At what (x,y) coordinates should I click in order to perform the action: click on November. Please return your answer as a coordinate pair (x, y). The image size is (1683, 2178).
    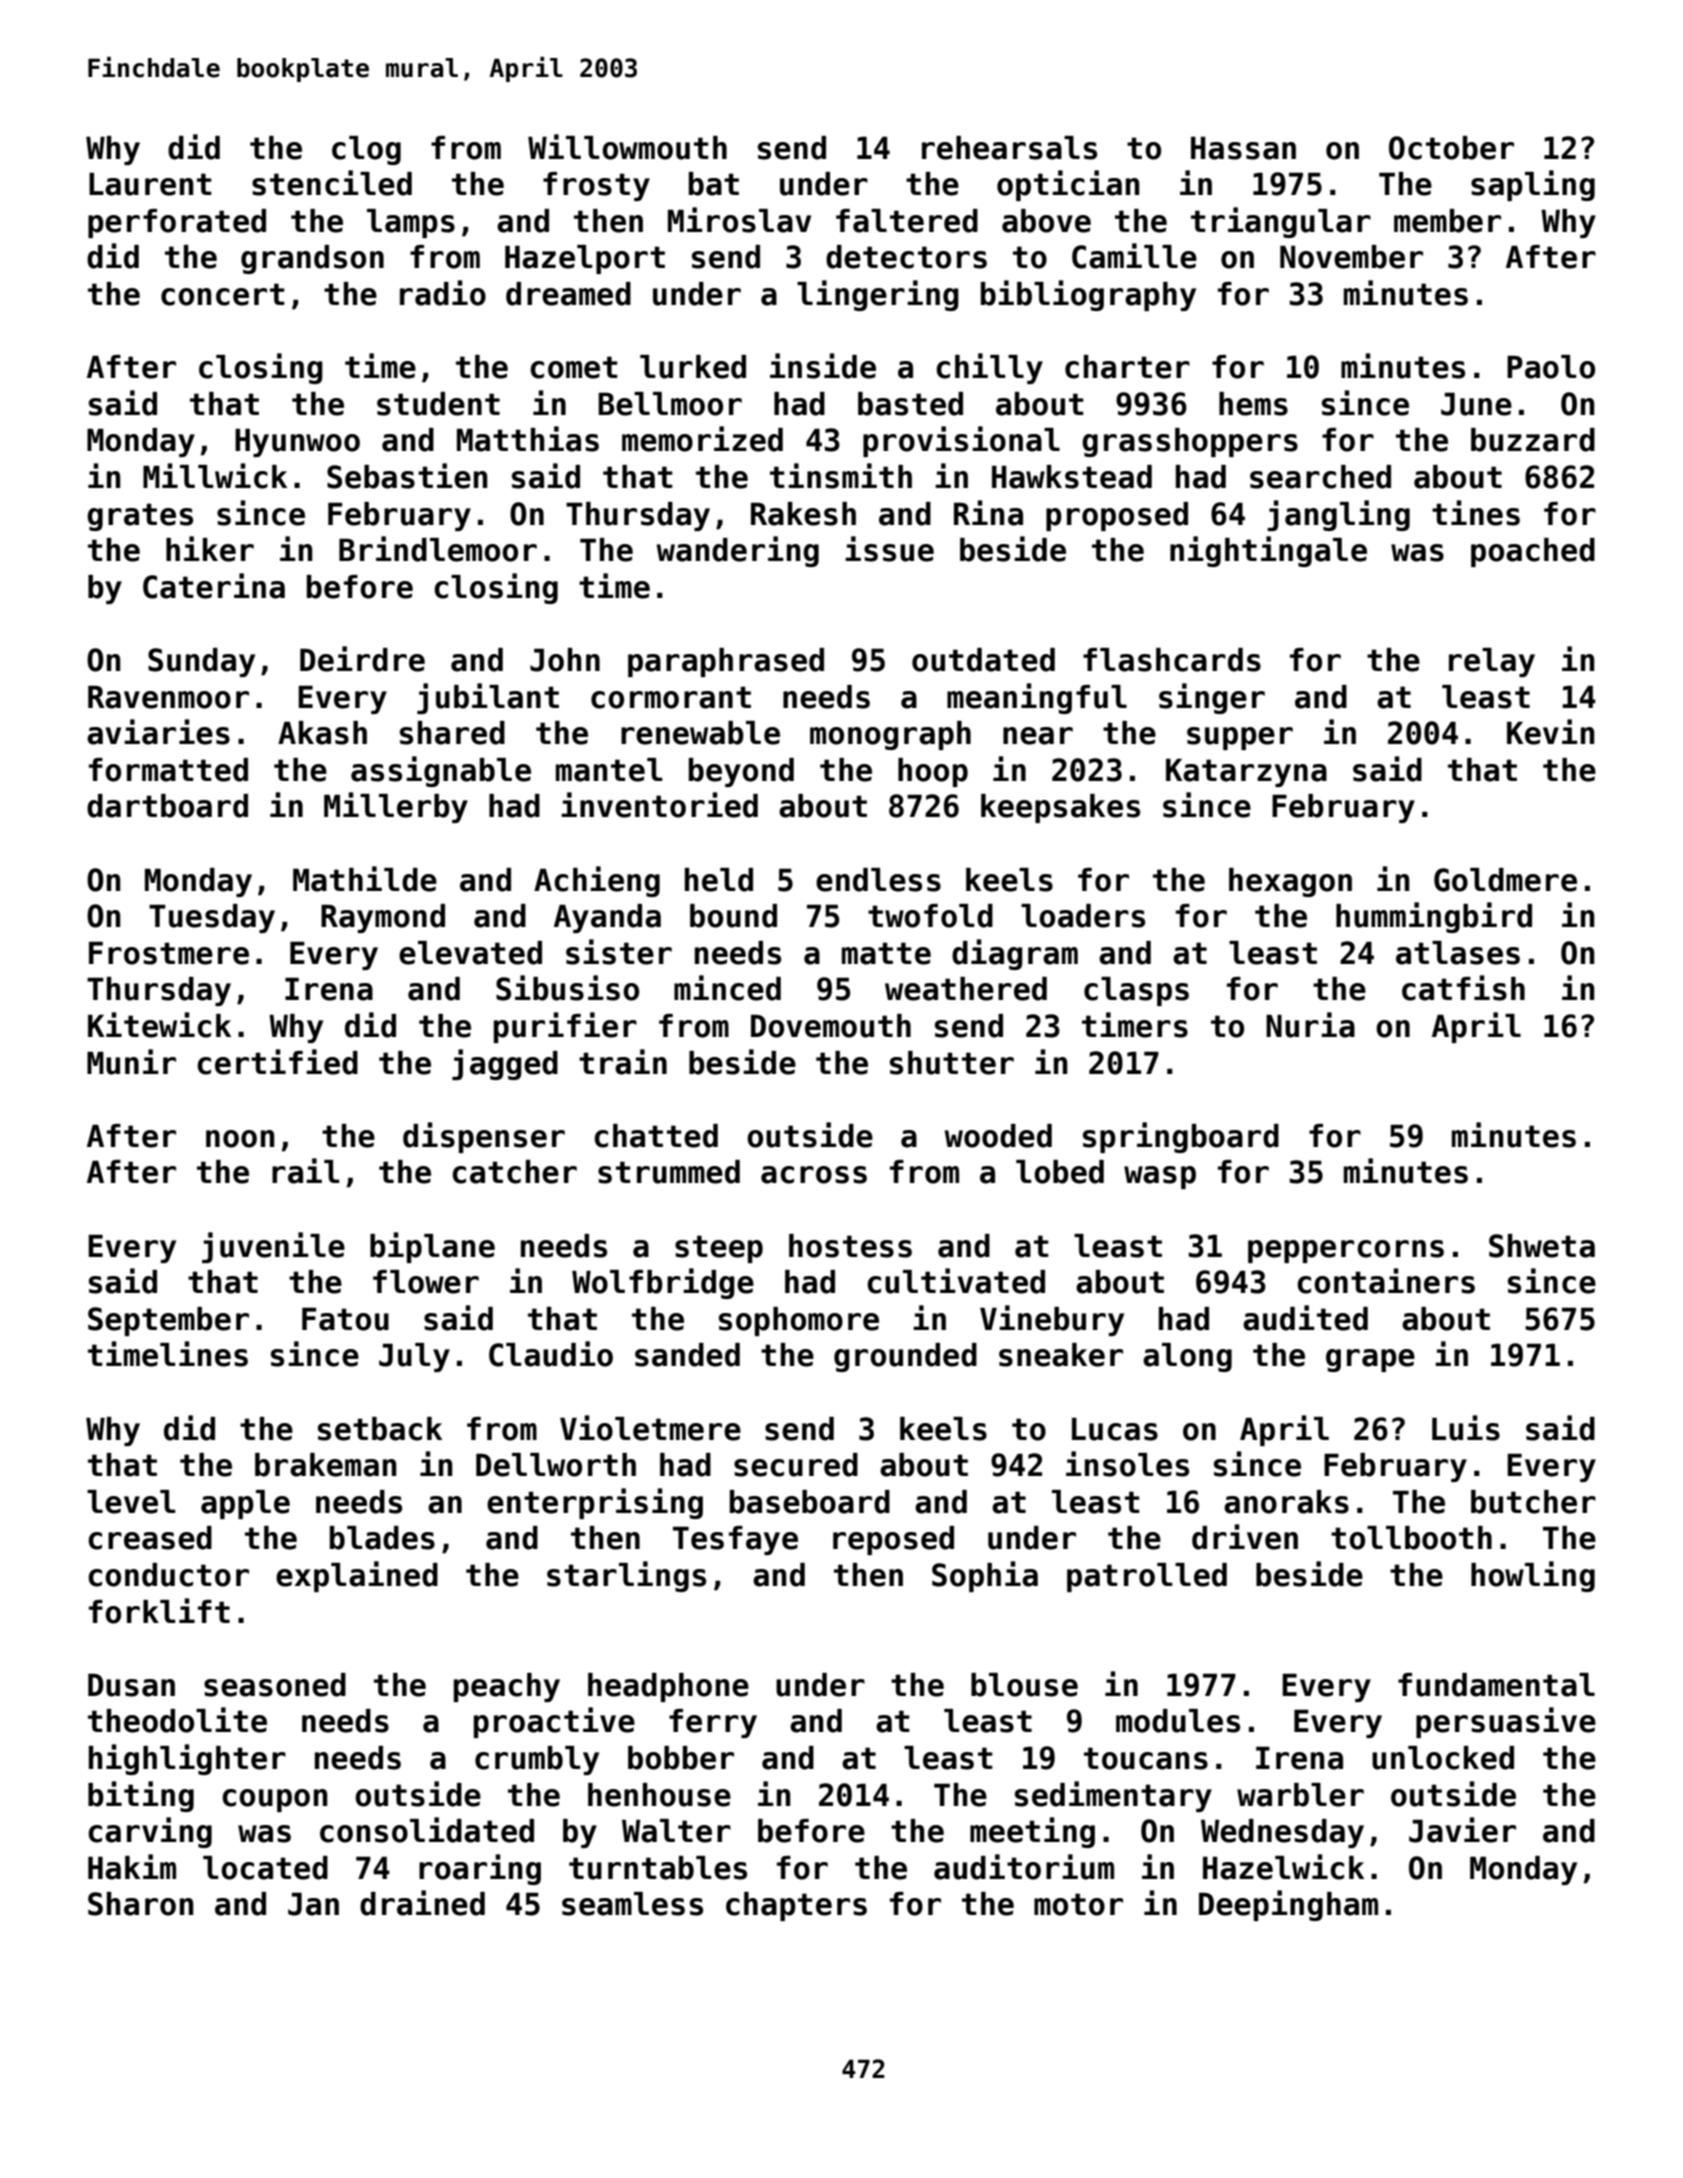
    Looking at the image, I should click on (1351, 257).
